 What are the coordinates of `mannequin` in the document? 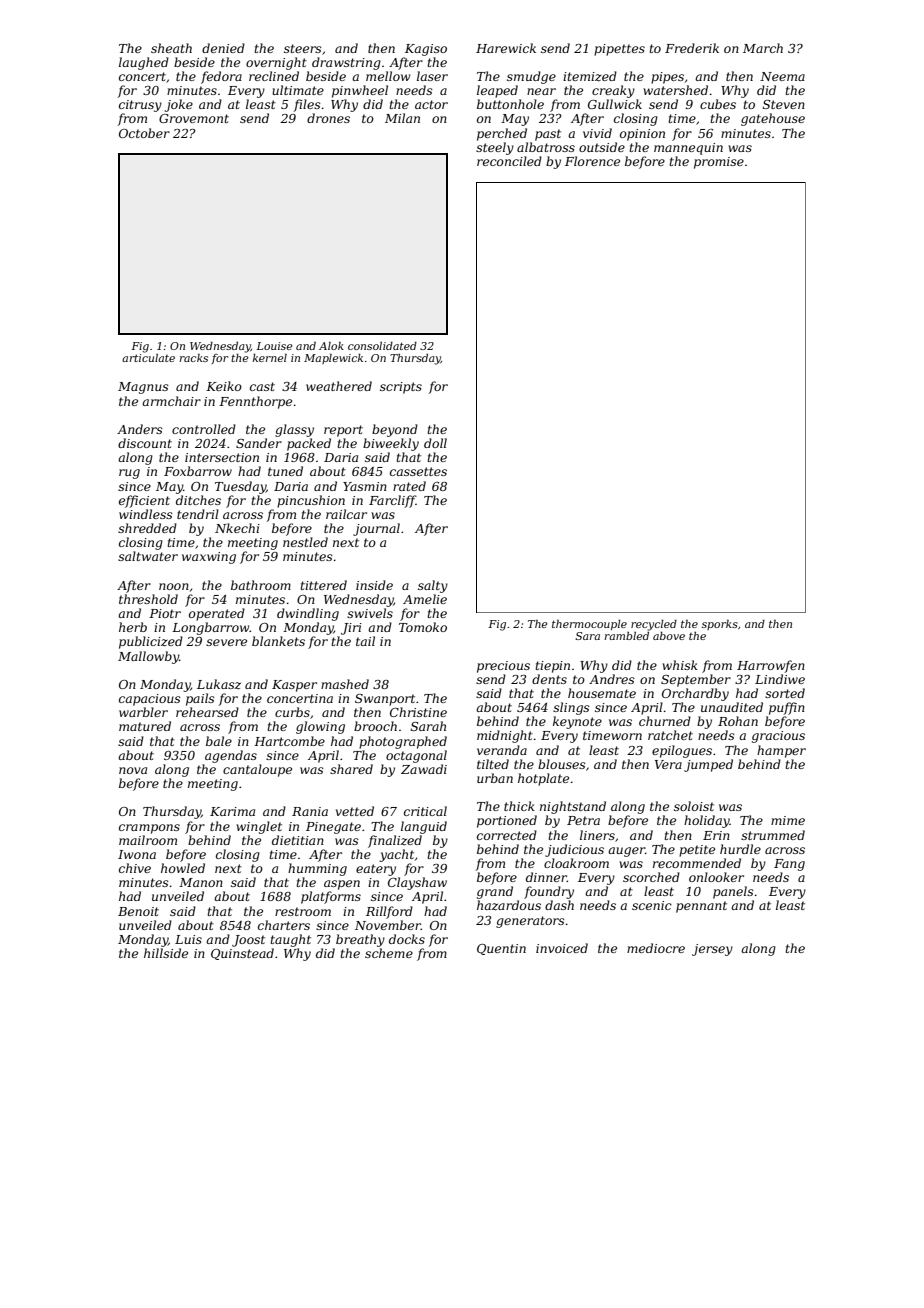 It's located at (688, 149).
